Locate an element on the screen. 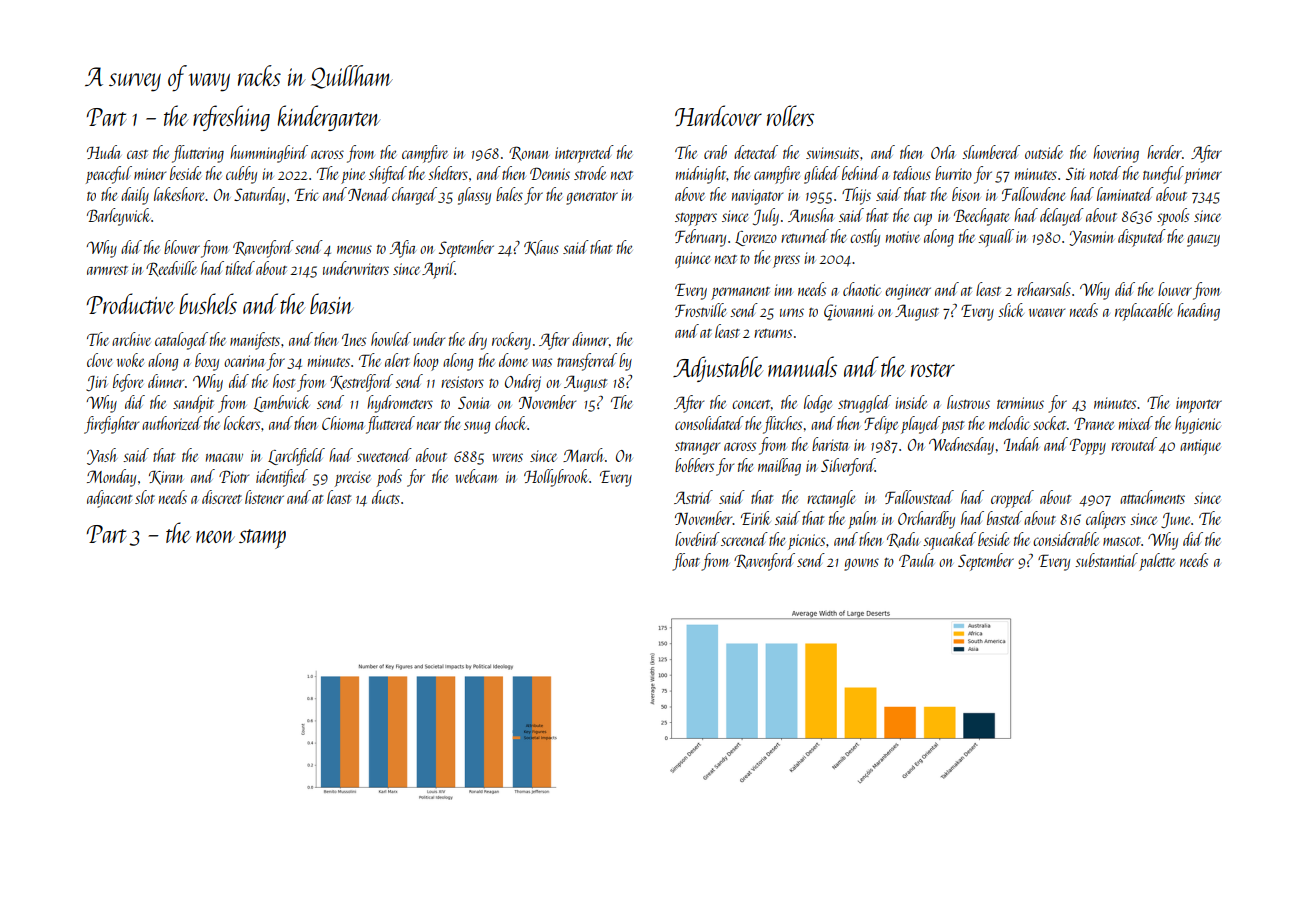 Image resolution: width=1308 pixels, height=924 pixels. wrens is located at coordinates (507, 457).
